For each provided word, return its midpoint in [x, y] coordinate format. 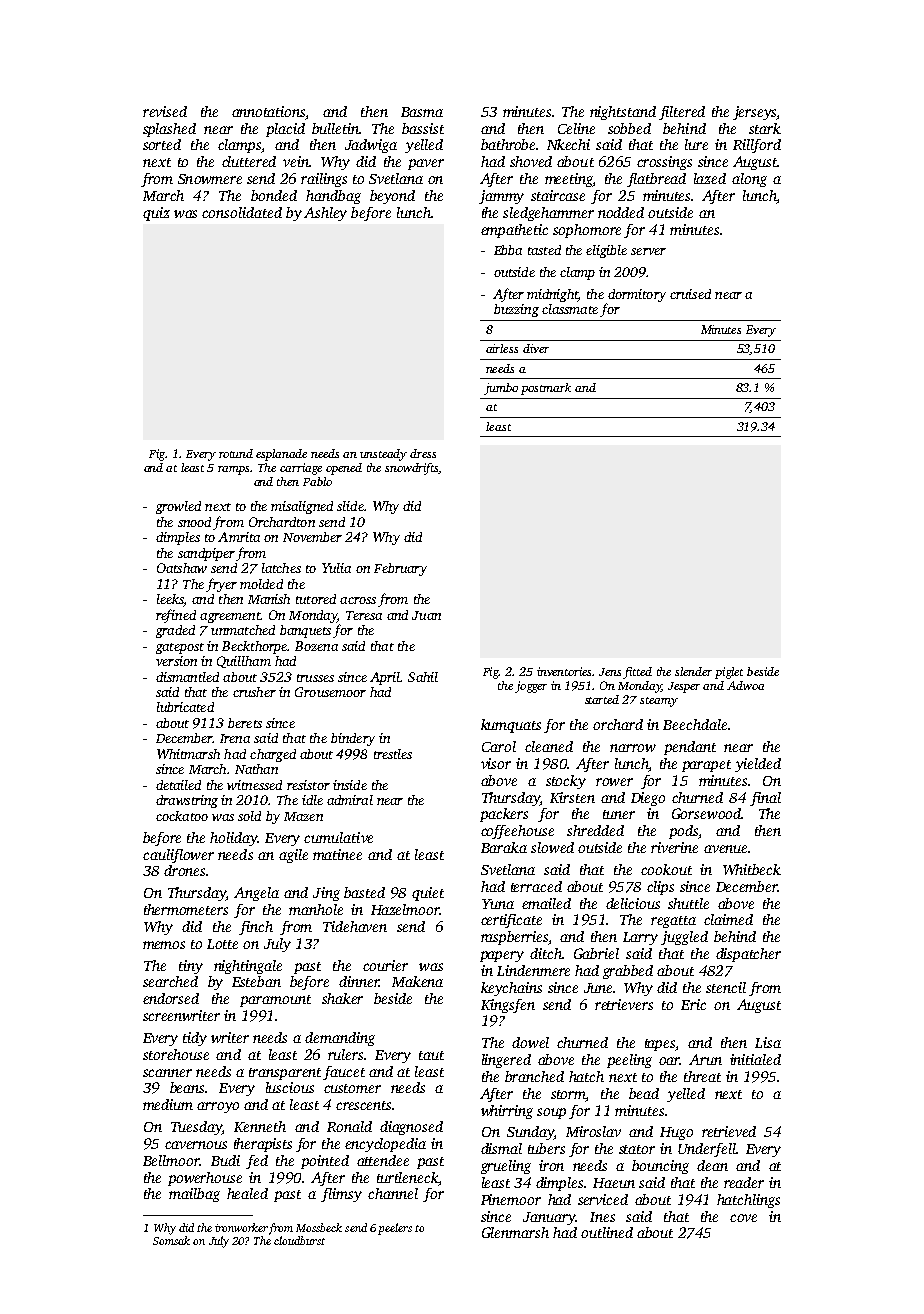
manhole [316, 909]
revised [165, 111]
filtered [682, 113]
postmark [546, 389]
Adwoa [745, 685]
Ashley [325, 214]
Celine [576, 128]
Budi [225, 1160]
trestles [393, 754]
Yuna [498, 904]
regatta [673, 922]
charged [273, 755]
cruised [690, 294]
